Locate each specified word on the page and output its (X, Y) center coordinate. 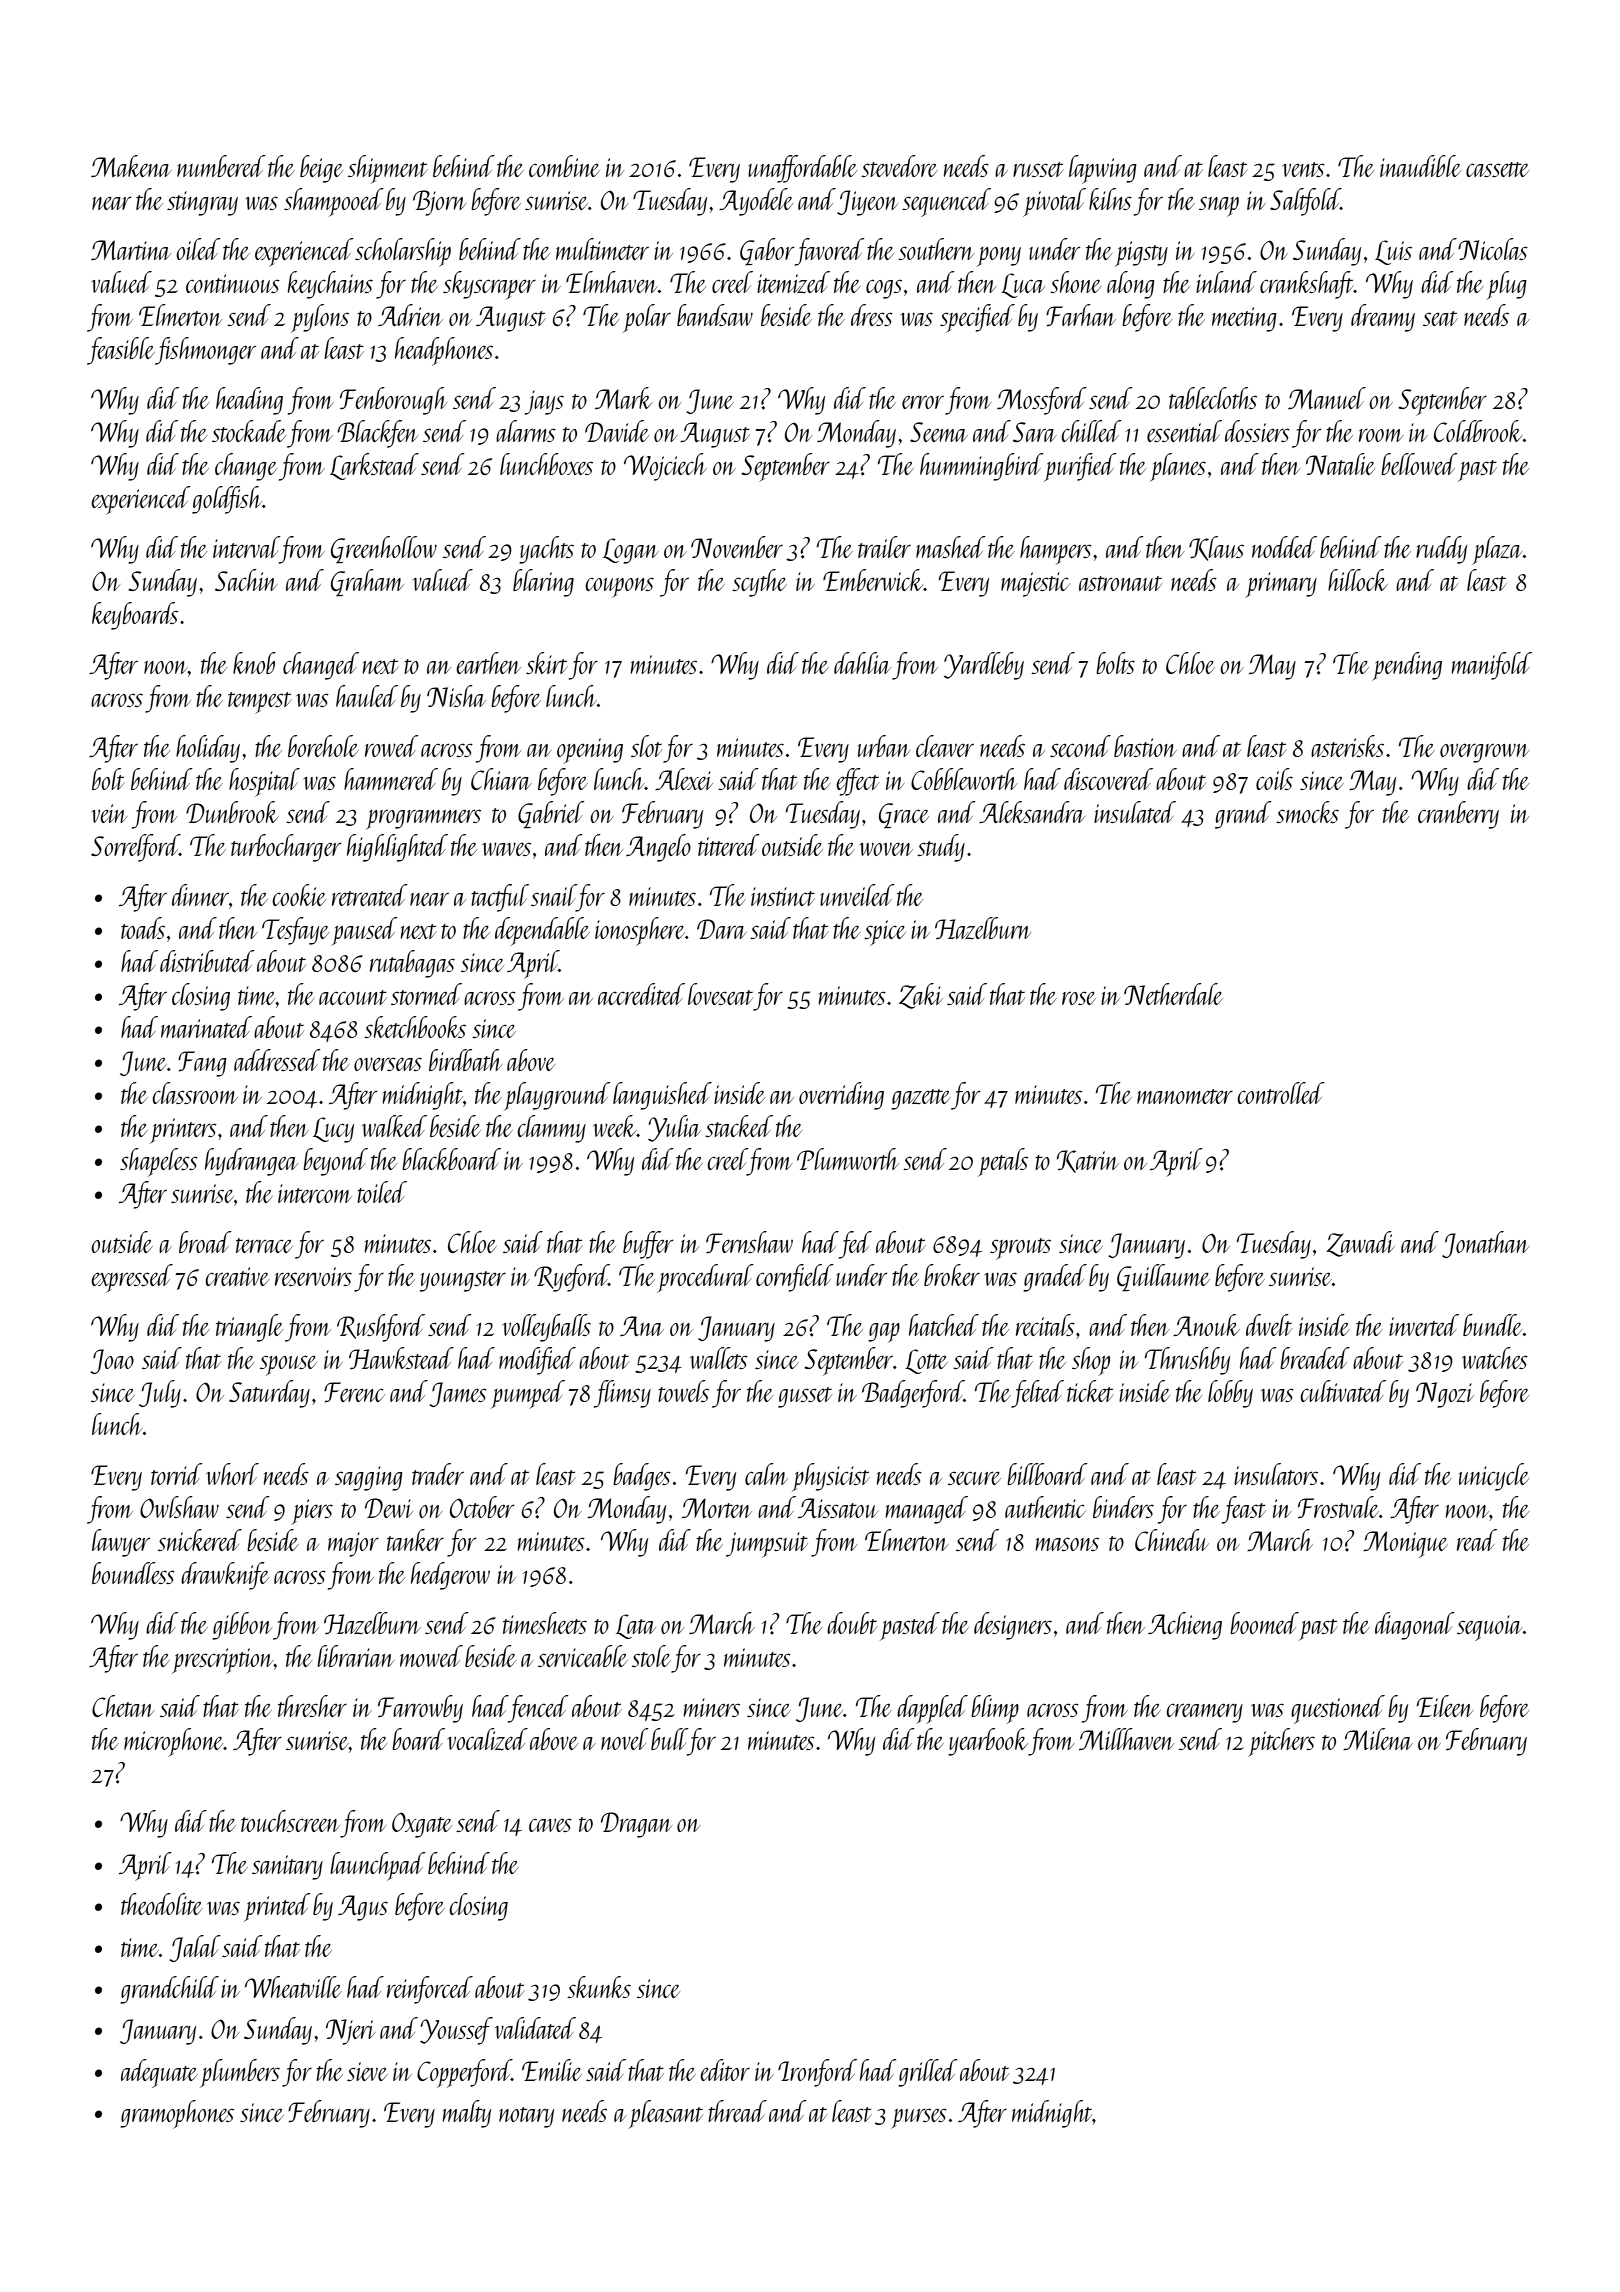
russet (1038, 169)
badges (642, 1477)
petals (1003, 1162)
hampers (1056, 550)
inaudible (1420, 166)
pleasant (665, 2114)
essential (1184, 431)
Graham (367, 582)
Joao (112, 1361)
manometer (1185, 1096)
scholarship (403, 252)
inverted (1424, 1325)
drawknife (225, 1576)
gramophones (177, 2114)
